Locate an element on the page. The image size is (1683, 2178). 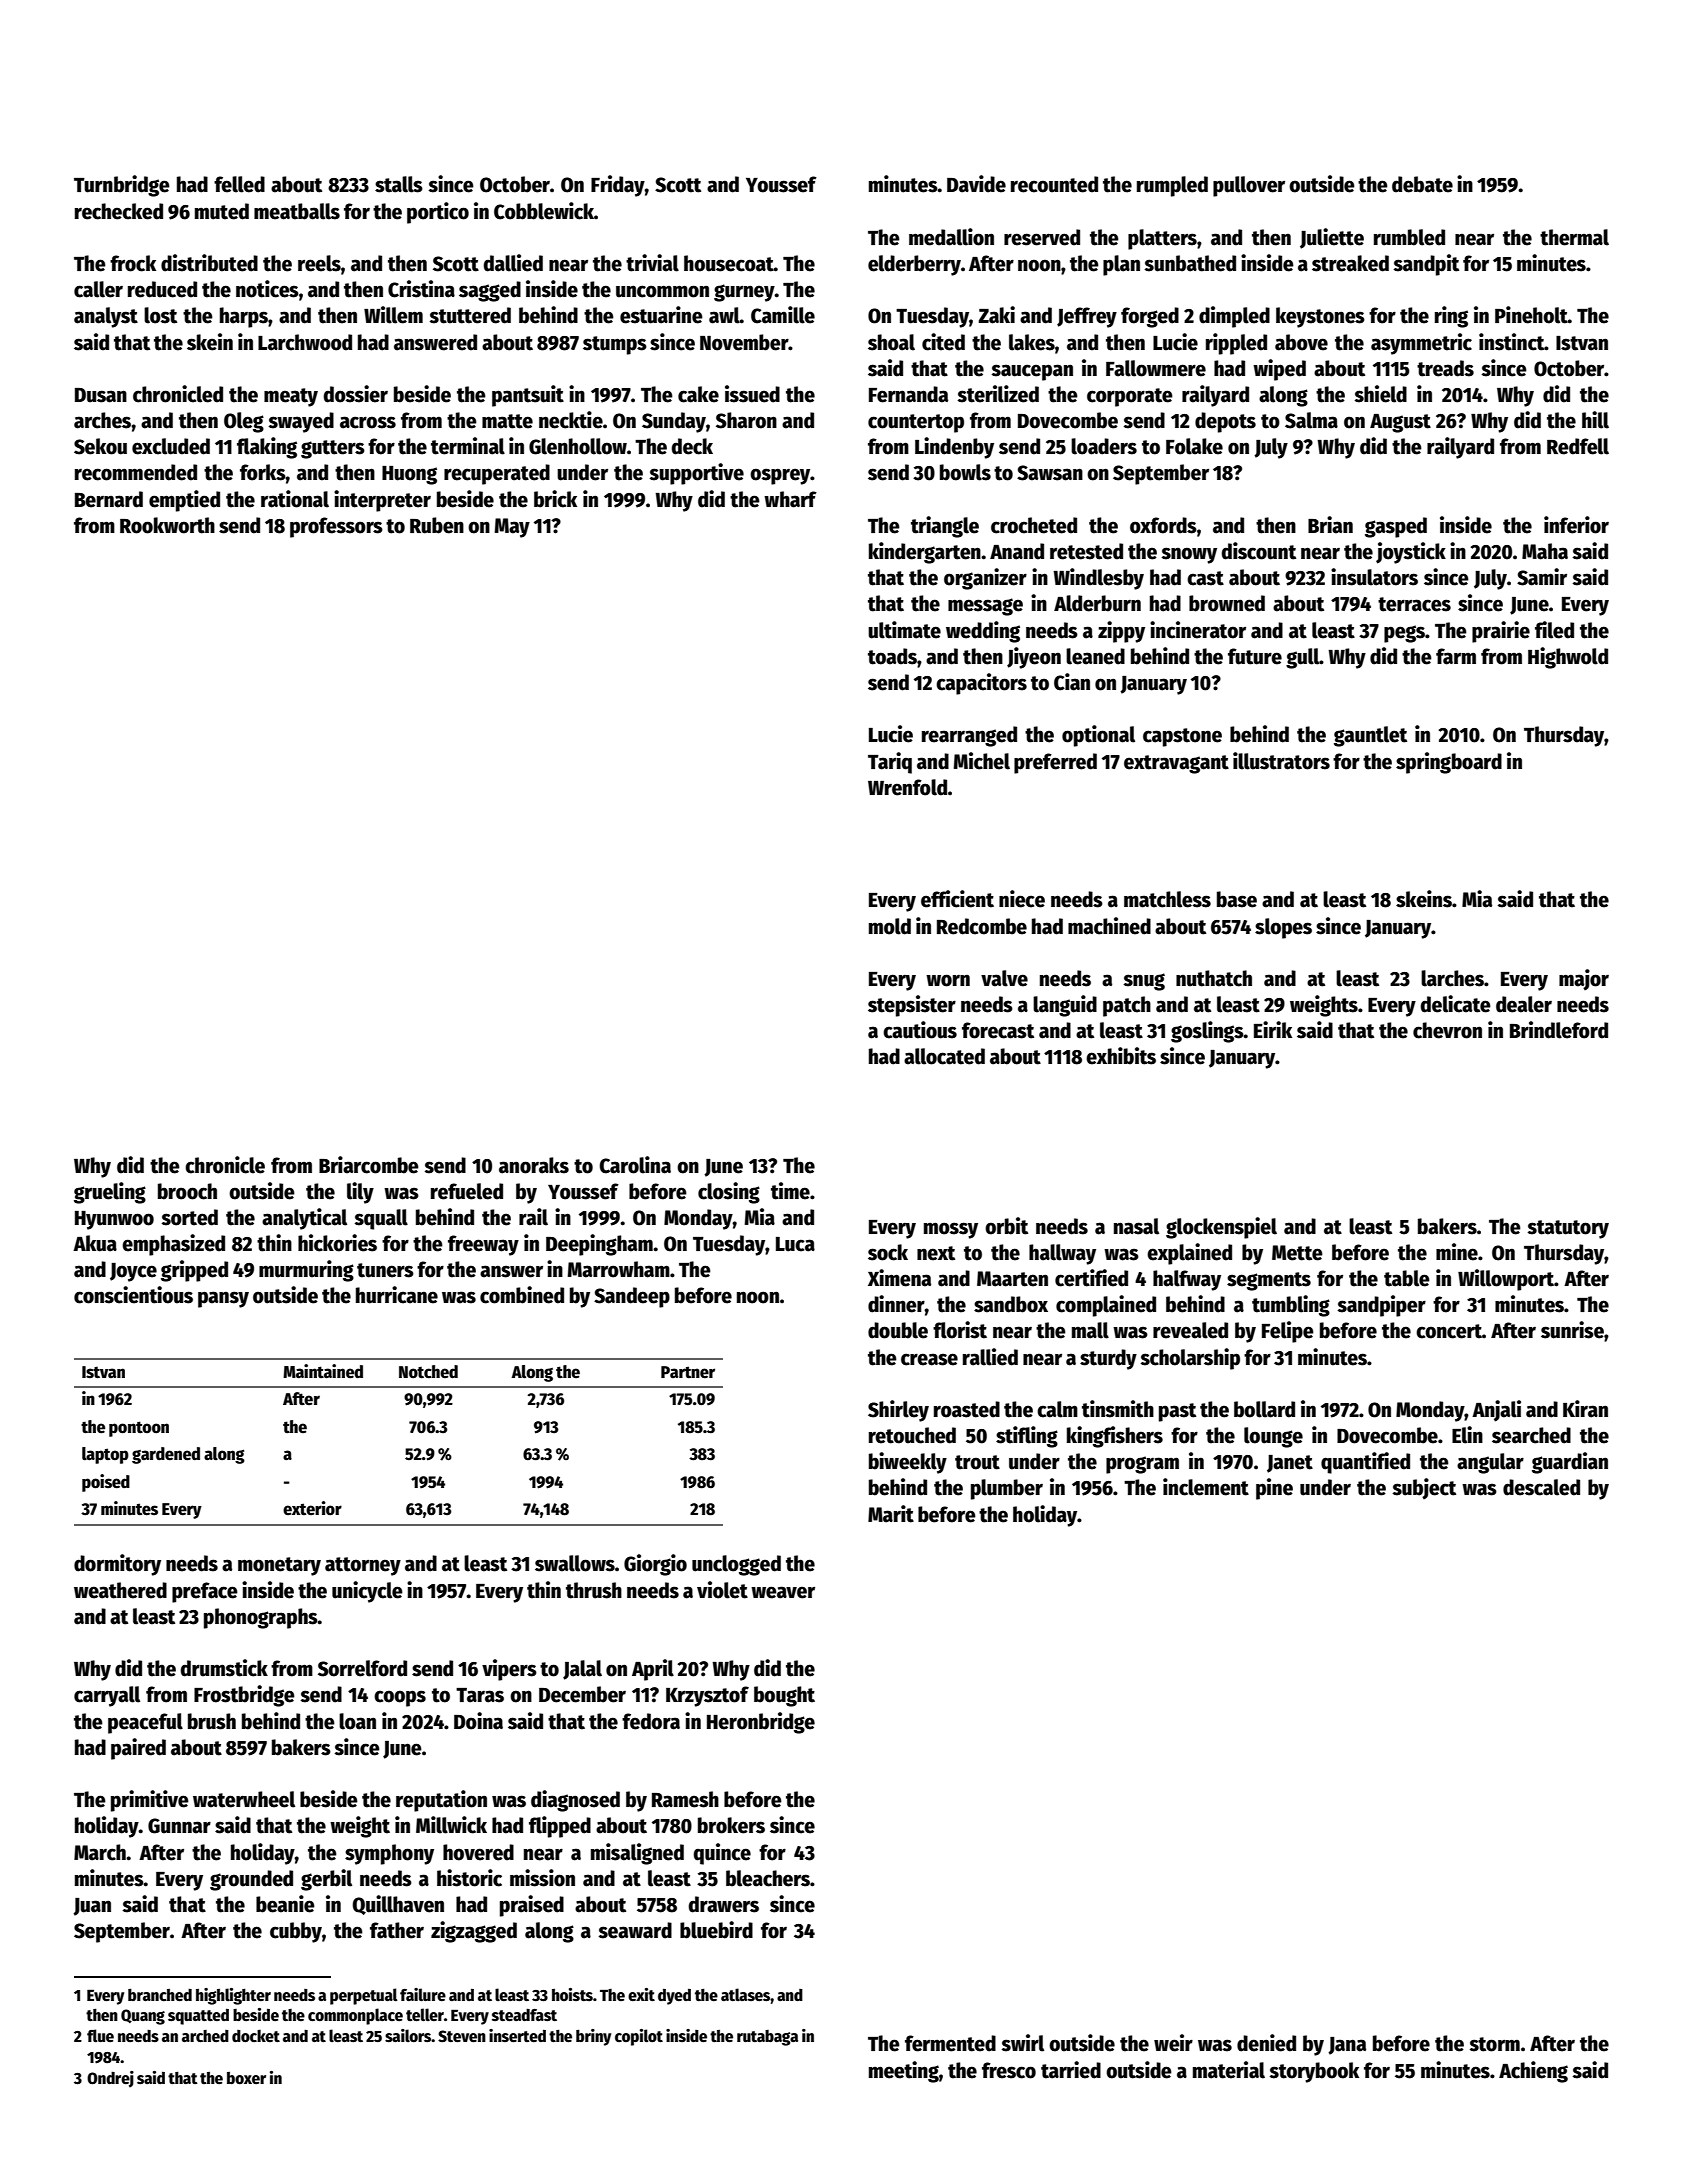
analyst is located at coordinates (106, 317).
